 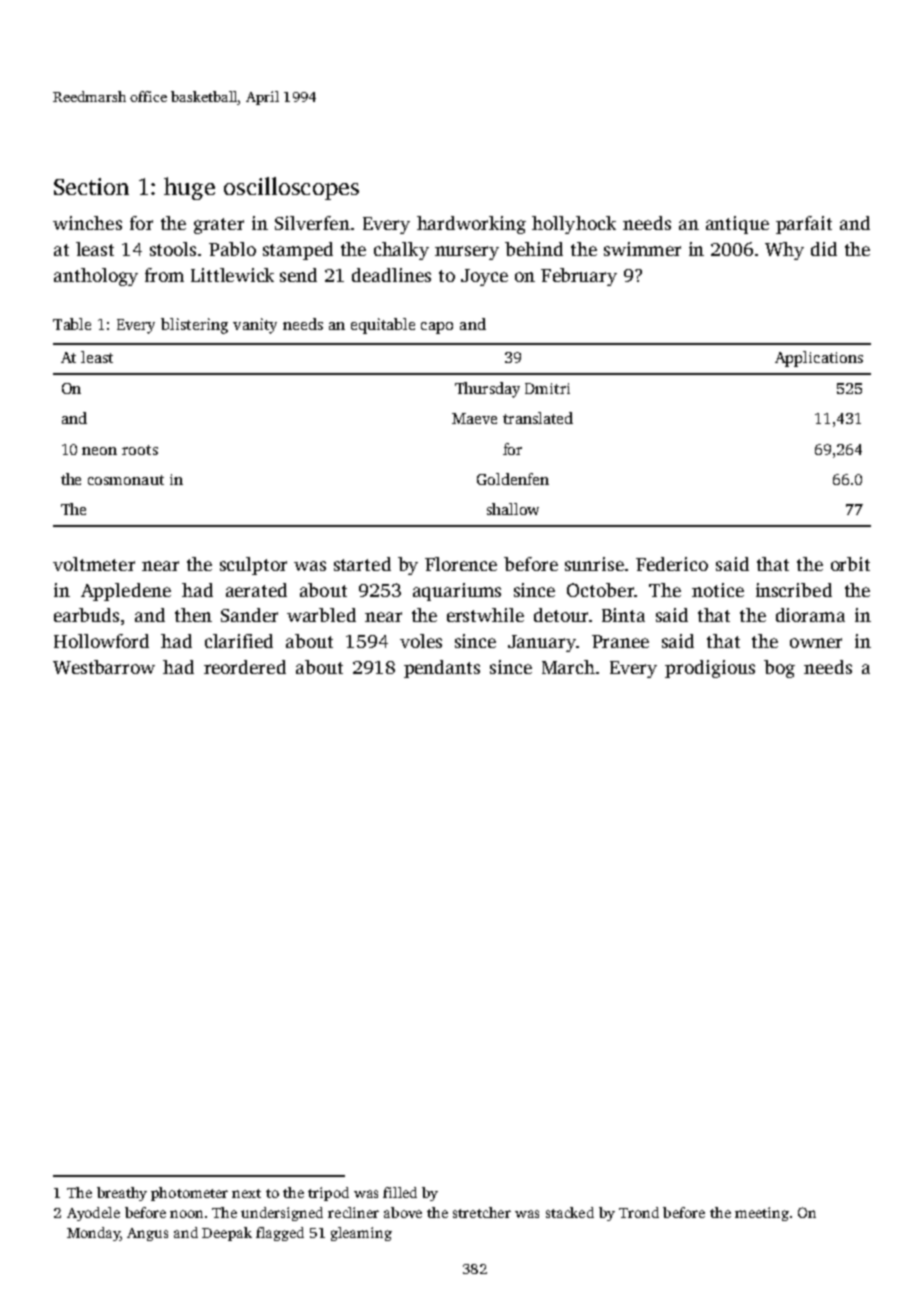 What do you see at coordinates (710, 669) in the screenshot?
I see `prodigious` at bounding box center [710, 669].
